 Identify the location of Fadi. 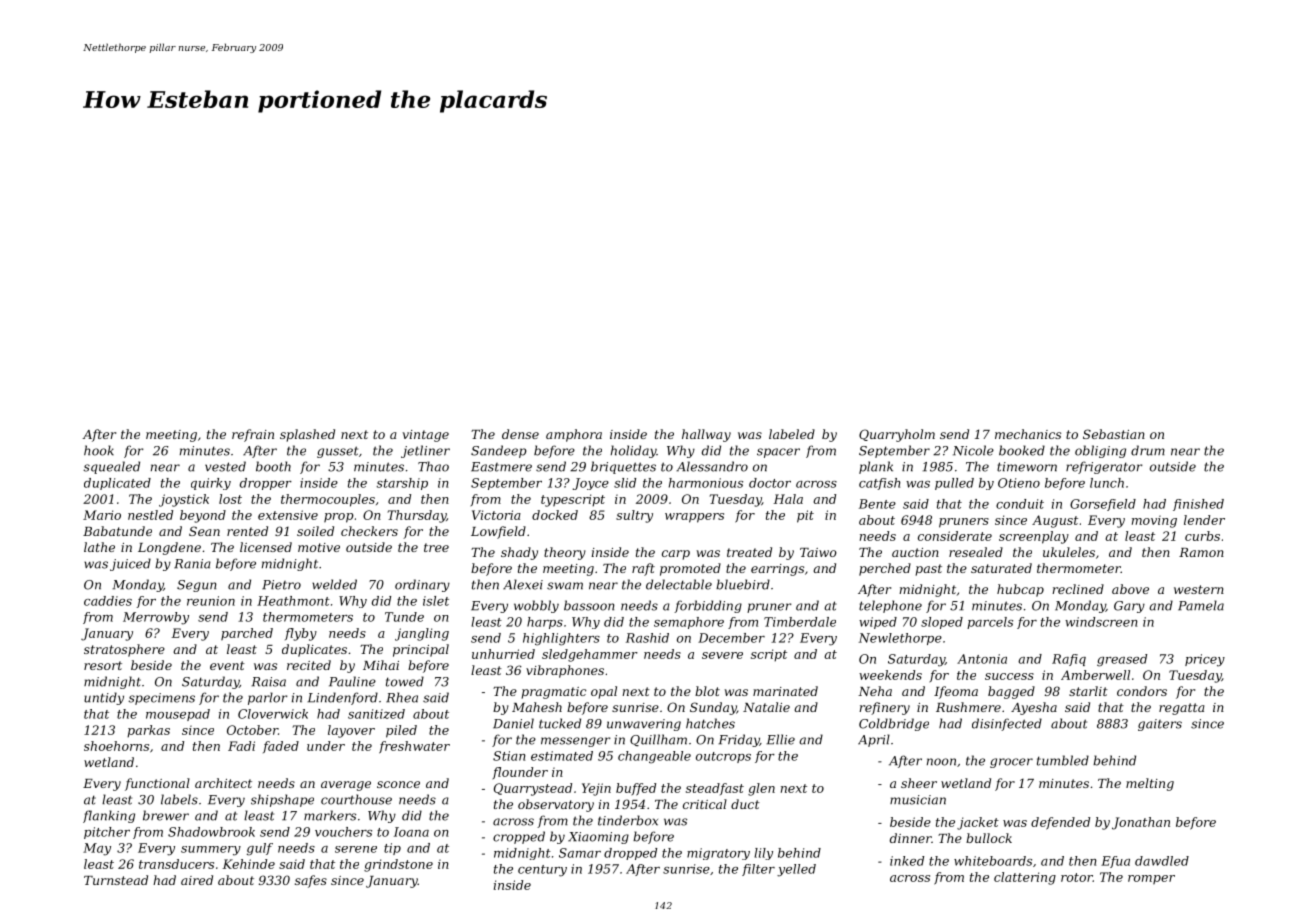
(241, 746).
